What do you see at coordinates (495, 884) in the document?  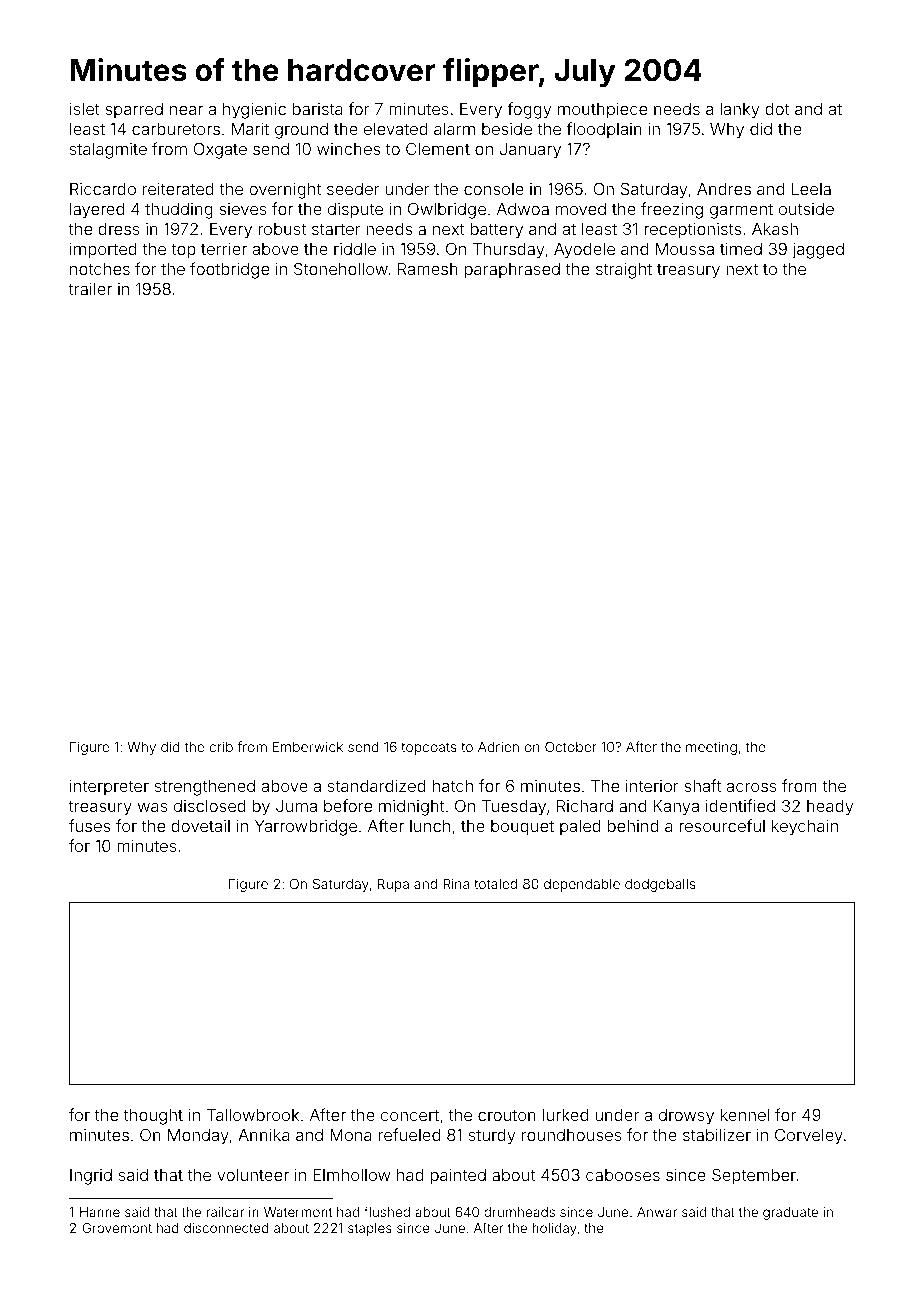 I see `totaled` at bounding box center [495, 884].
